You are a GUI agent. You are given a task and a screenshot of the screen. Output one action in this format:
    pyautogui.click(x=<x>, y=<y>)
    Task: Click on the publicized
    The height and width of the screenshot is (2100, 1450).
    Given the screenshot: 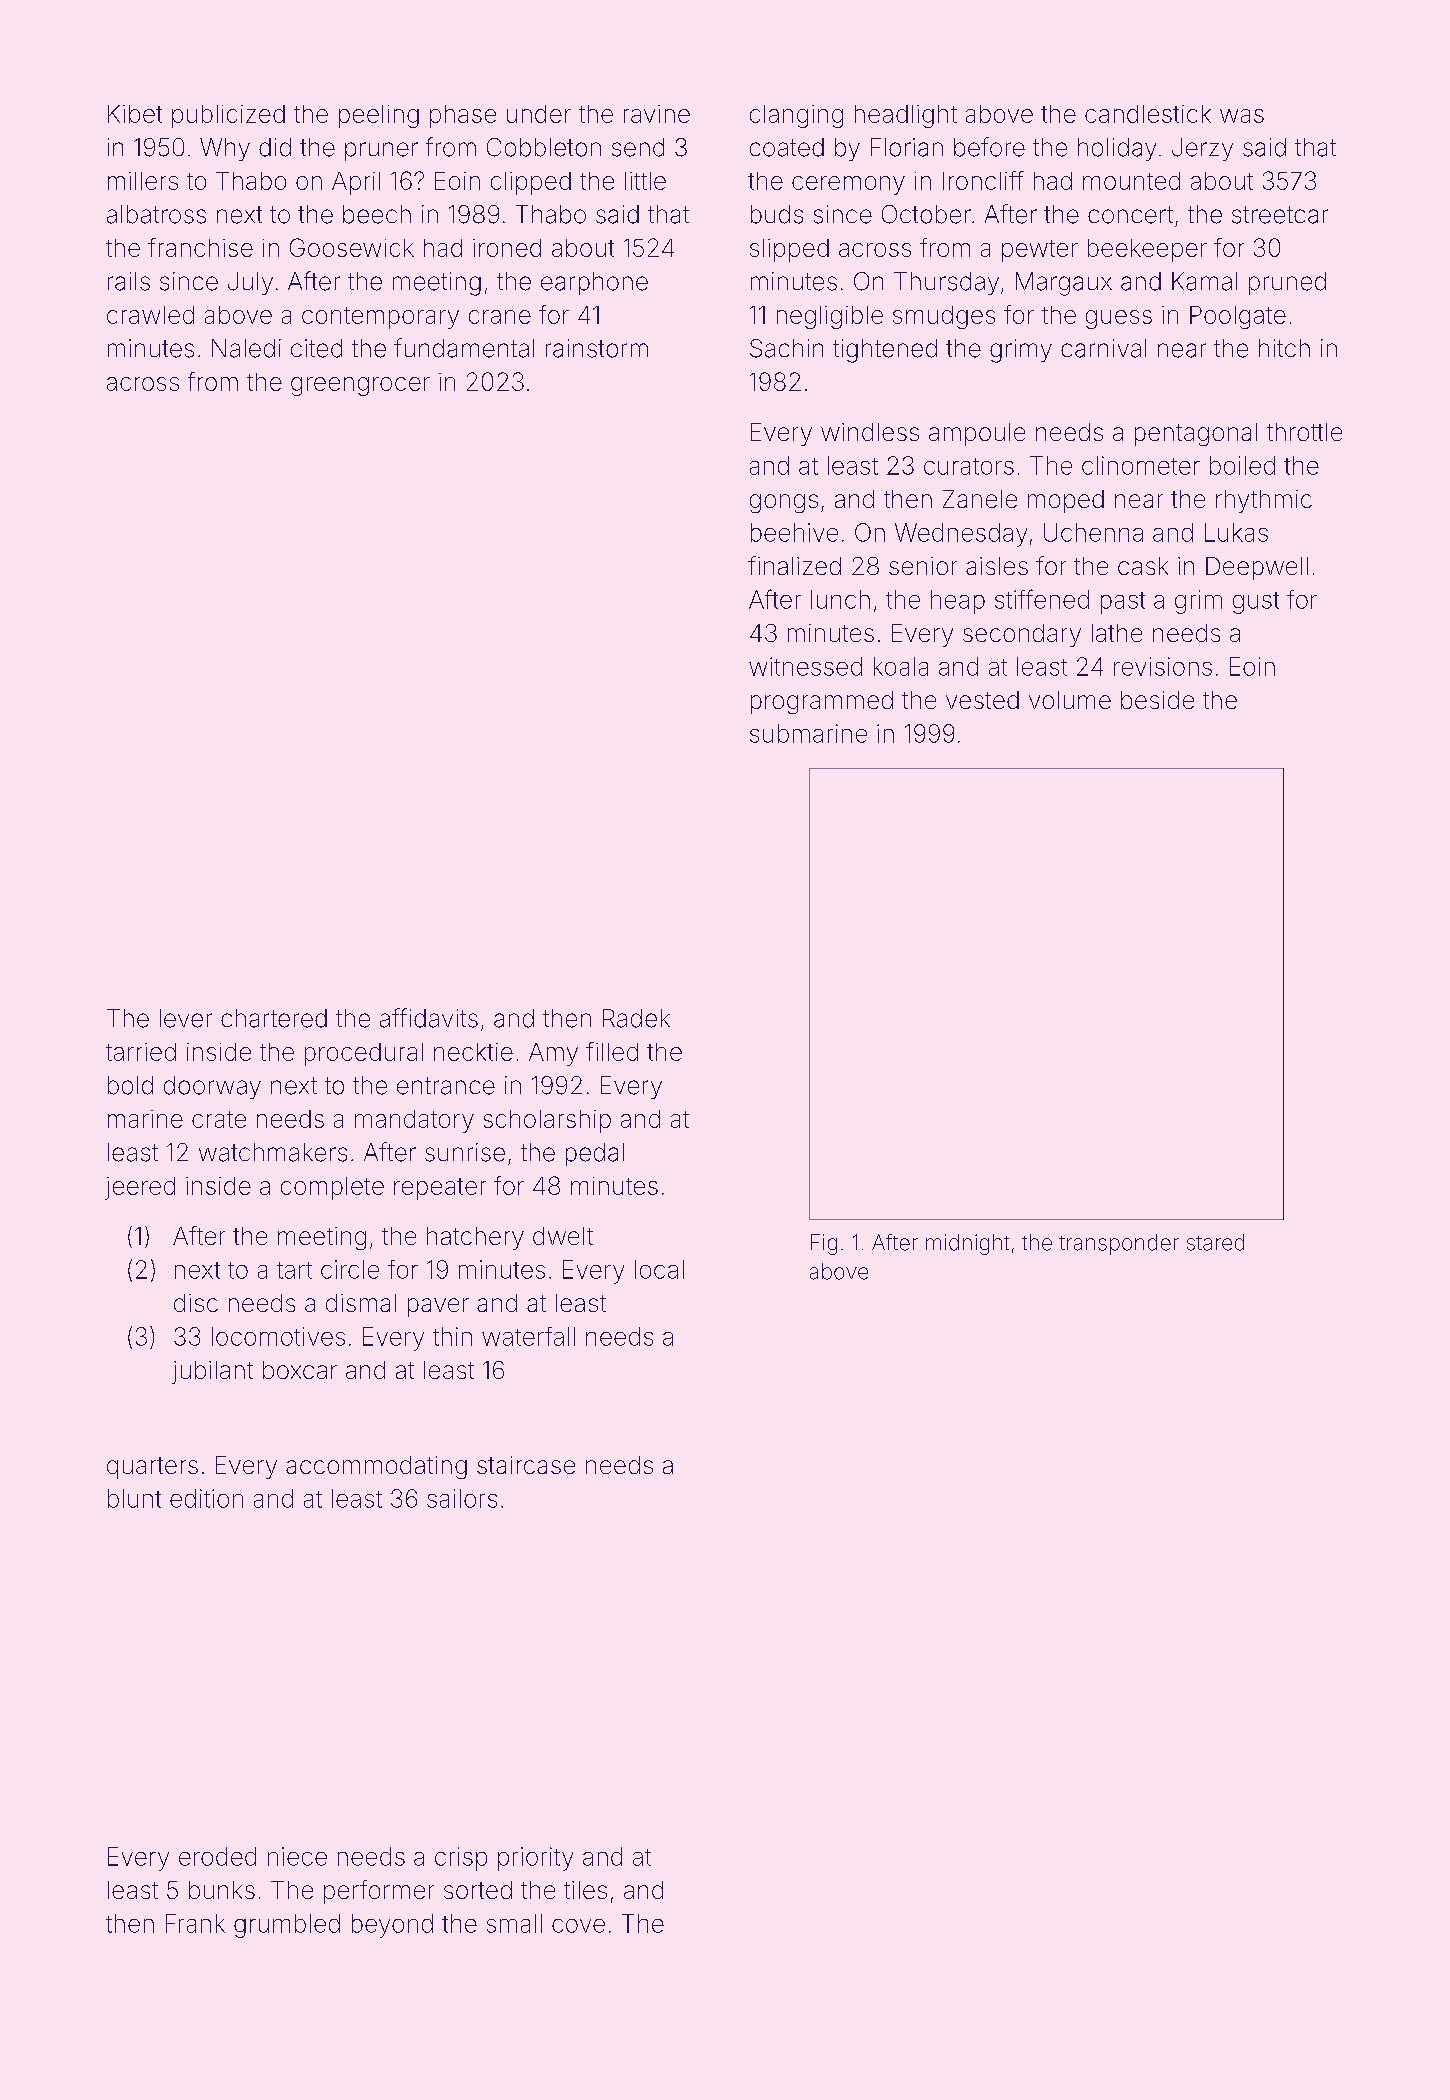 What is the action you would take?
    pyautogui.click(x=228, y=116)
